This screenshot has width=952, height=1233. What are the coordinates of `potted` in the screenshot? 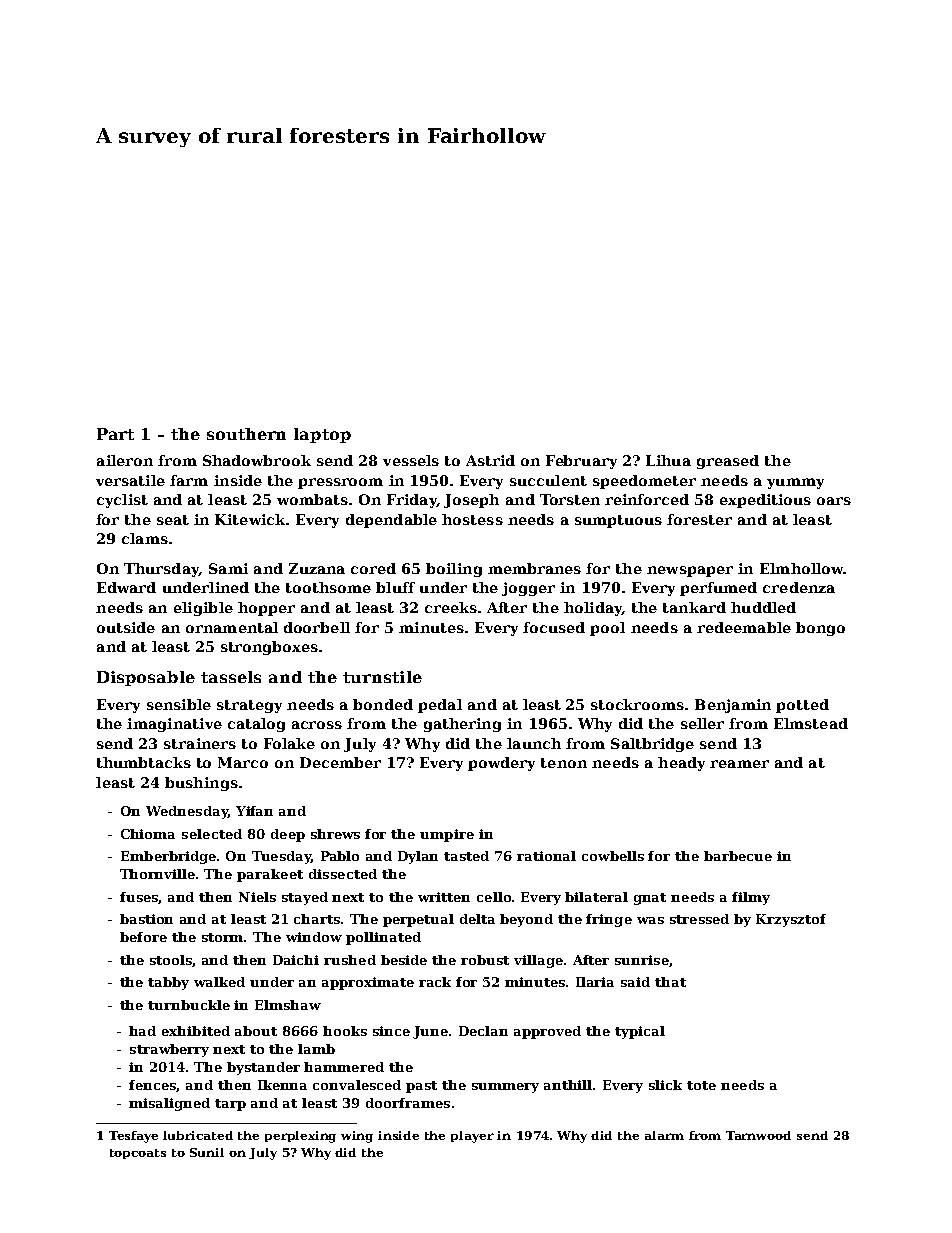 It's located at (802, 706).
